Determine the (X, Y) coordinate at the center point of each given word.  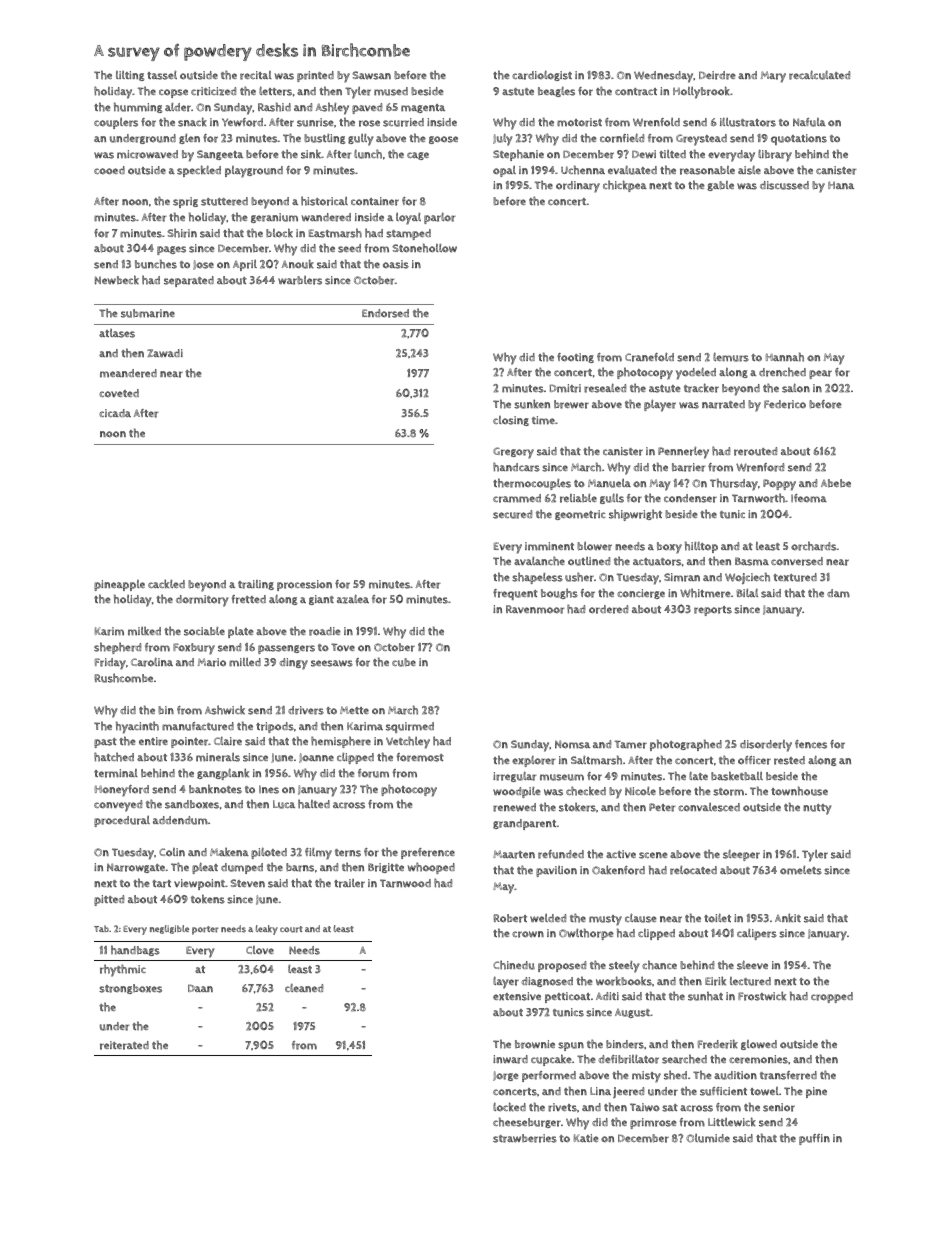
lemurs (731, 357)
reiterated (124, 1045)
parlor (440, 218)
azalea (353, 599)
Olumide (708, 1138)
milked (144, 631)
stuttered (224, 201)
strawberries (525, 1138)
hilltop (701, 547)
